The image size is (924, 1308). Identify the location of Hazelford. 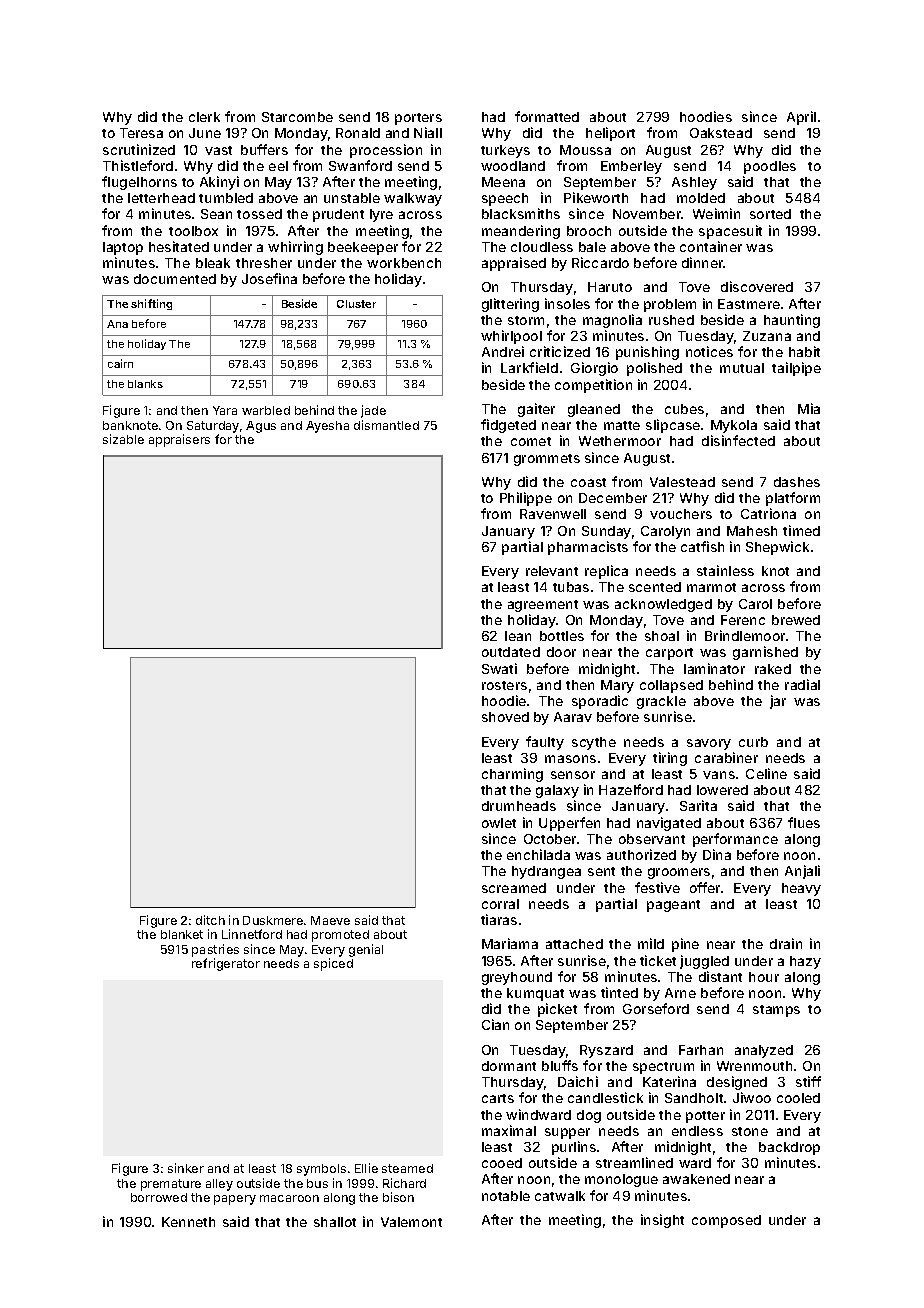
(631, 789).
